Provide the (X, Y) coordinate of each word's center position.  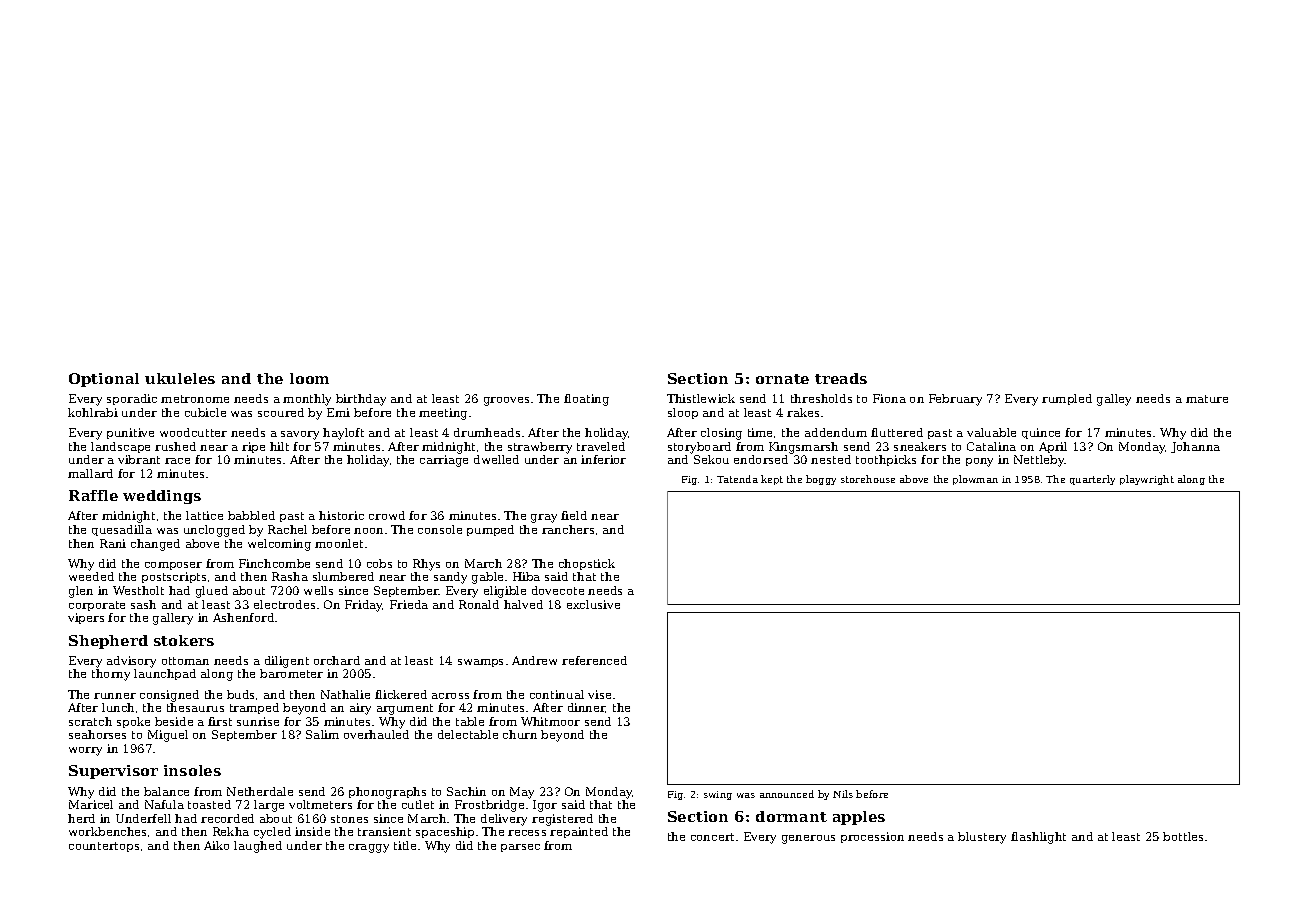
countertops (104, 847)
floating (586, 400)
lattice (204, 515)
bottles (1183, 836)
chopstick (587, 564)
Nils (843, 794)
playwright (1147, 480)
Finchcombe (274, 563)
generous (808, 839)
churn (520, 734)
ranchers (568, 529)
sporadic (132, 399)
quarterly (1092, 480)
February (955, 400)
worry (85, 751)
